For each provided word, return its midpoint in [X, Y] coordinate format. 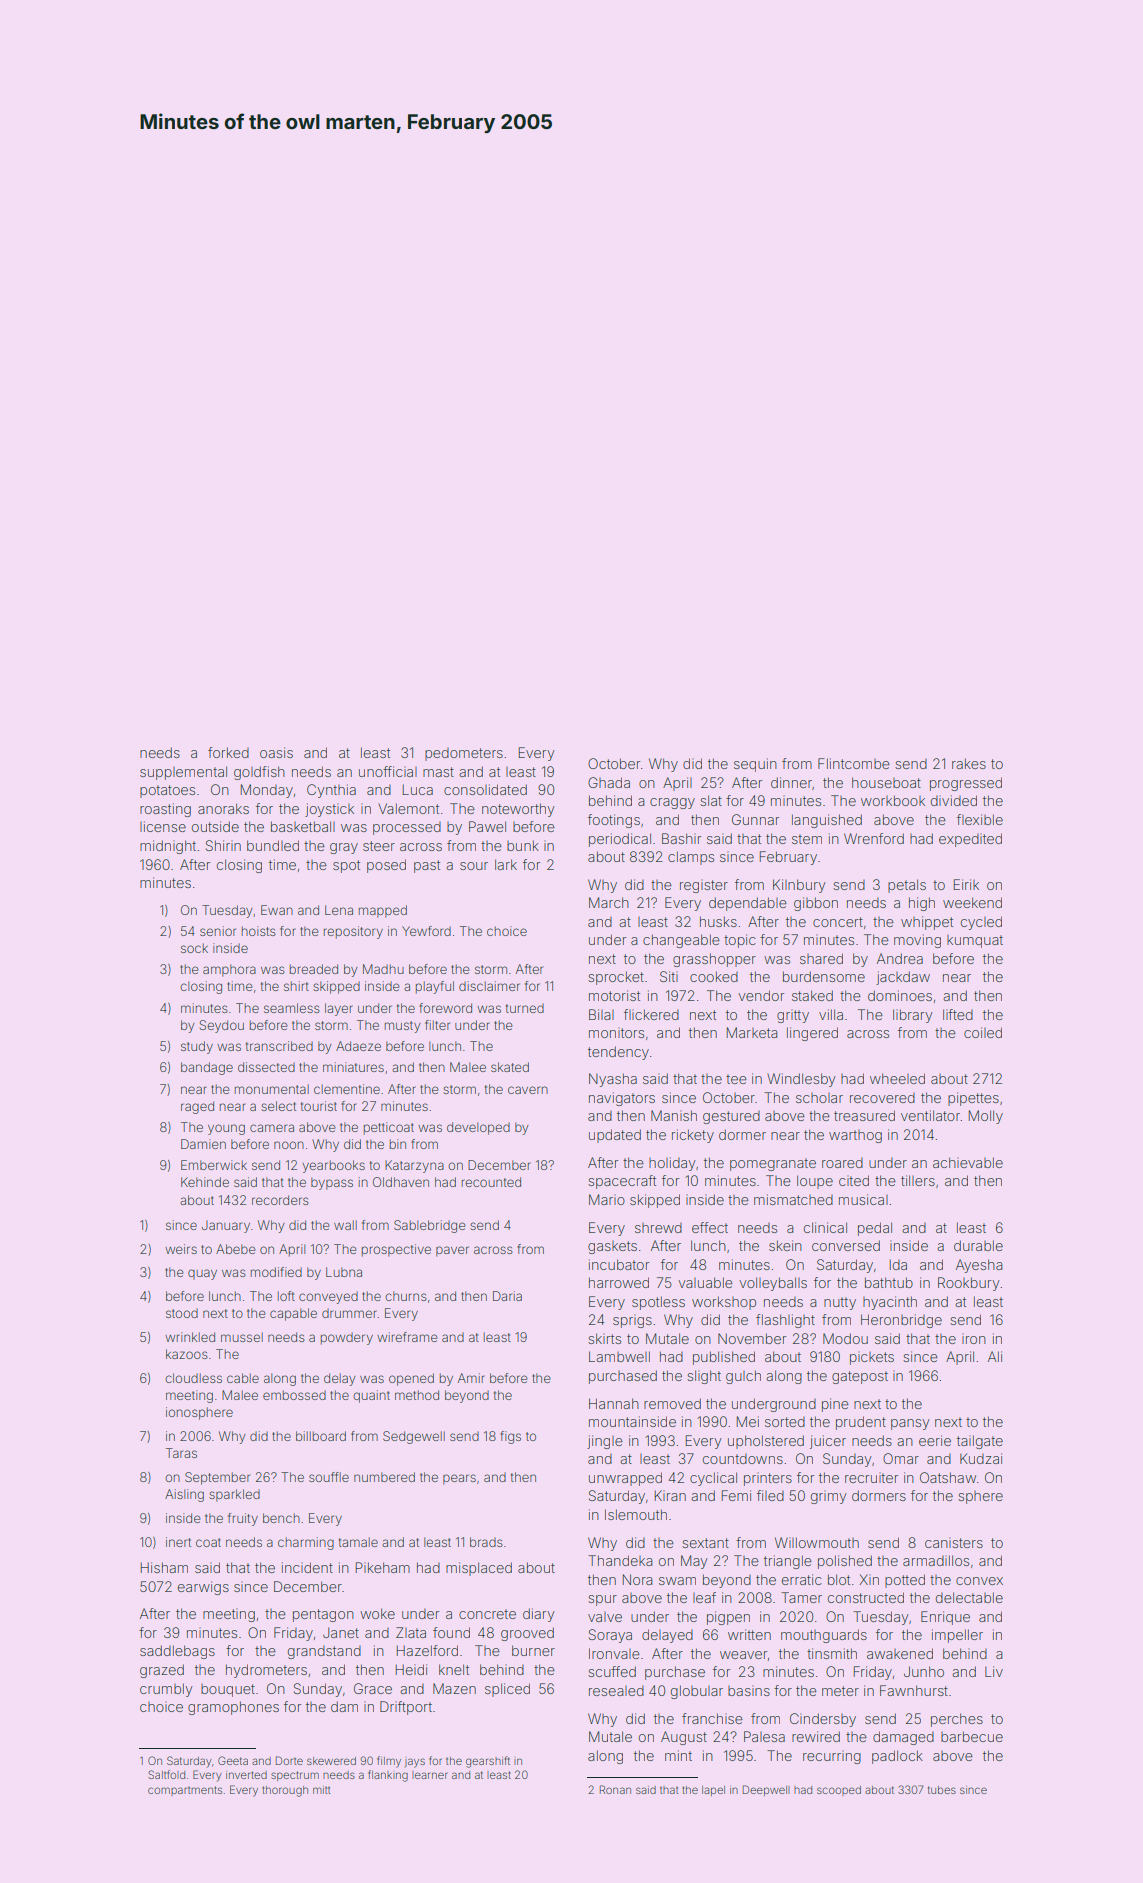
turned [525, 1008]
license [163, 826]
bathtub [889, 1282]
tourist [319, 1106]
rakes [969, 763]
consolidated [485, 789]
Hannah [614, 1403]
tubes [942, 1790]
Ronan [615, 1789]
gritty [793, 1016]
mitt [321, 1790]
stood [182, 1313]
